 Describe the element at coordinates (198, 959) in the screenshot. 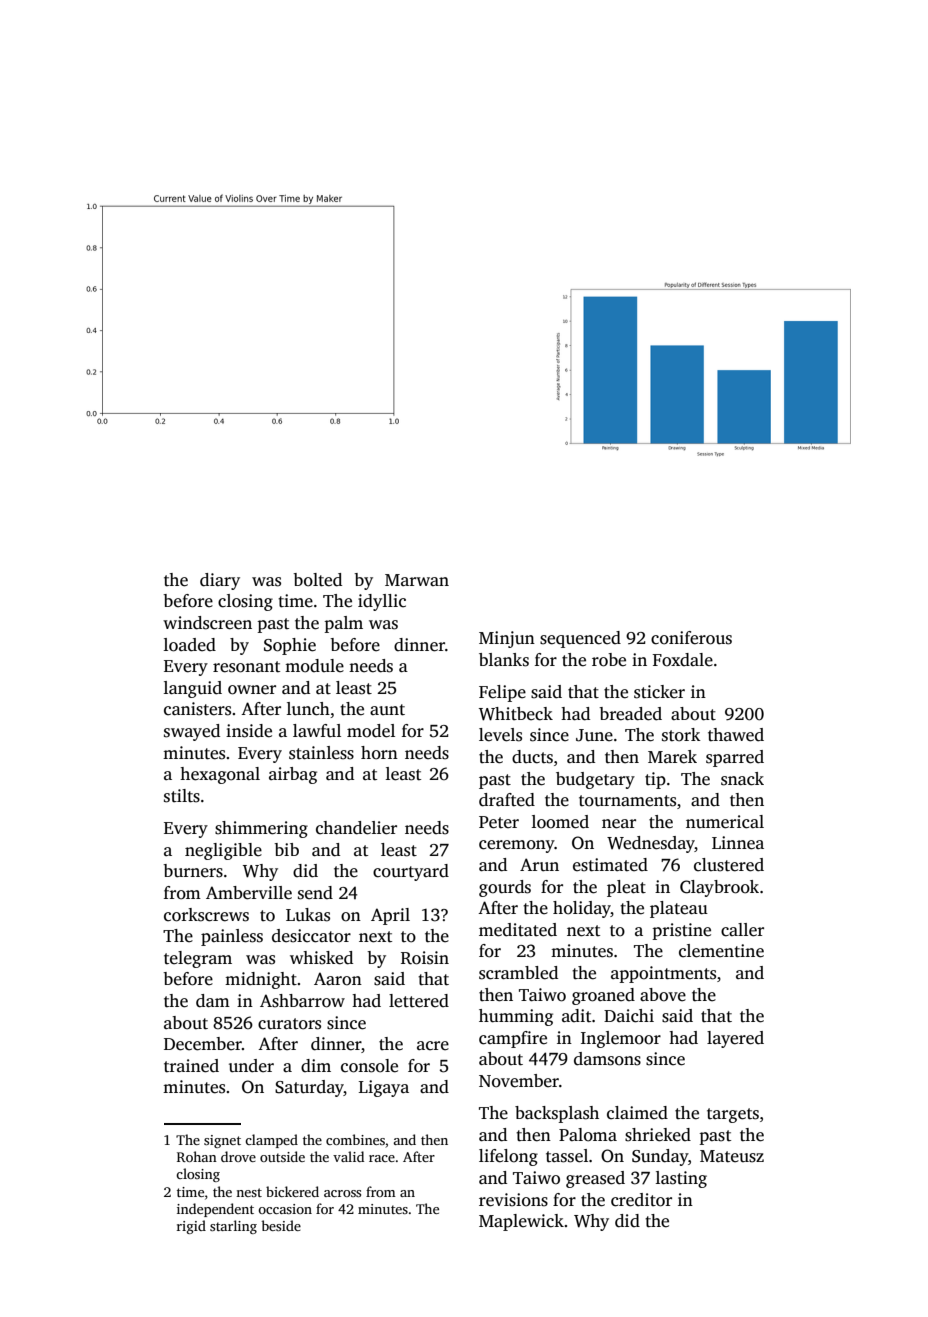

I see `telegram` at that location.
